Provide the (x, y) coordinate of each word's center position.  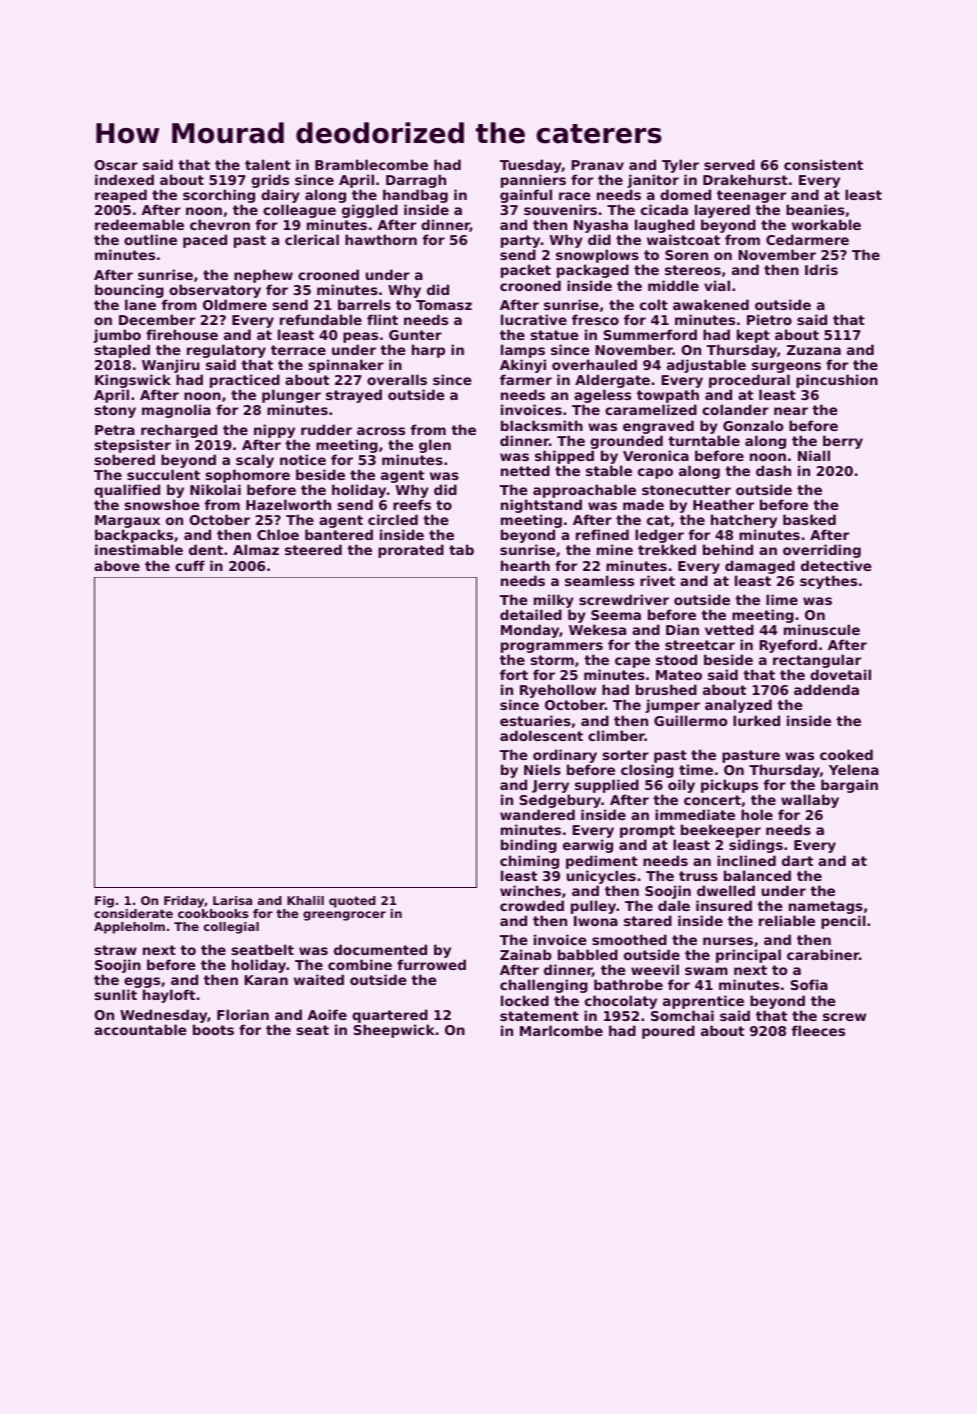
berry (843, 442)
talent (268, 164)
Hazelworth (288, 504)
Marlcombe (561, 1030)
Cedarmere (807, 239)
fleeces (818, 1030)
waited (319, 979)
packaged (593, 271)
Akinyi (523, 367)
